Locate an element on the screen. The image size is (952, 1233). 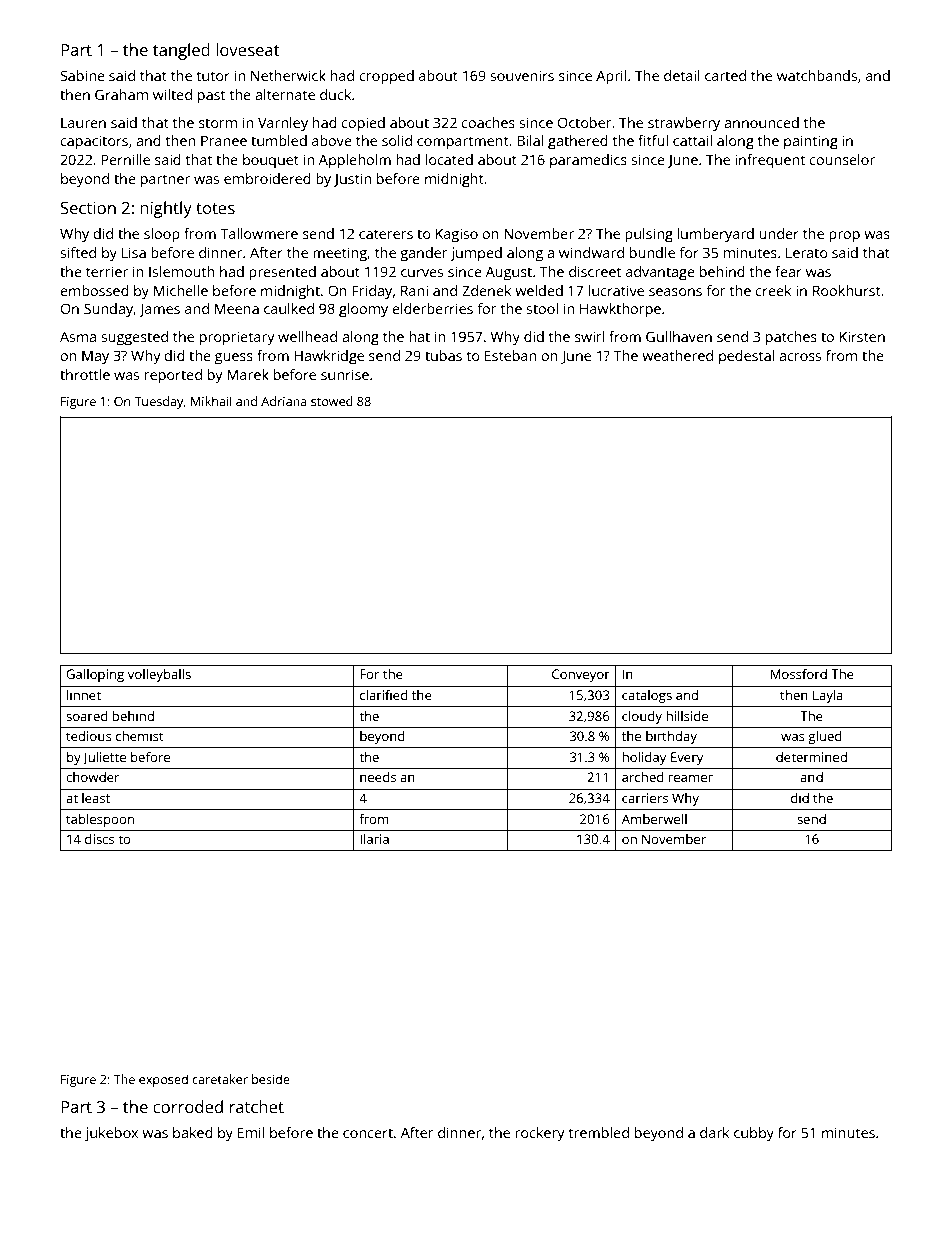
Bilal is located at coordinates (530, 140).
